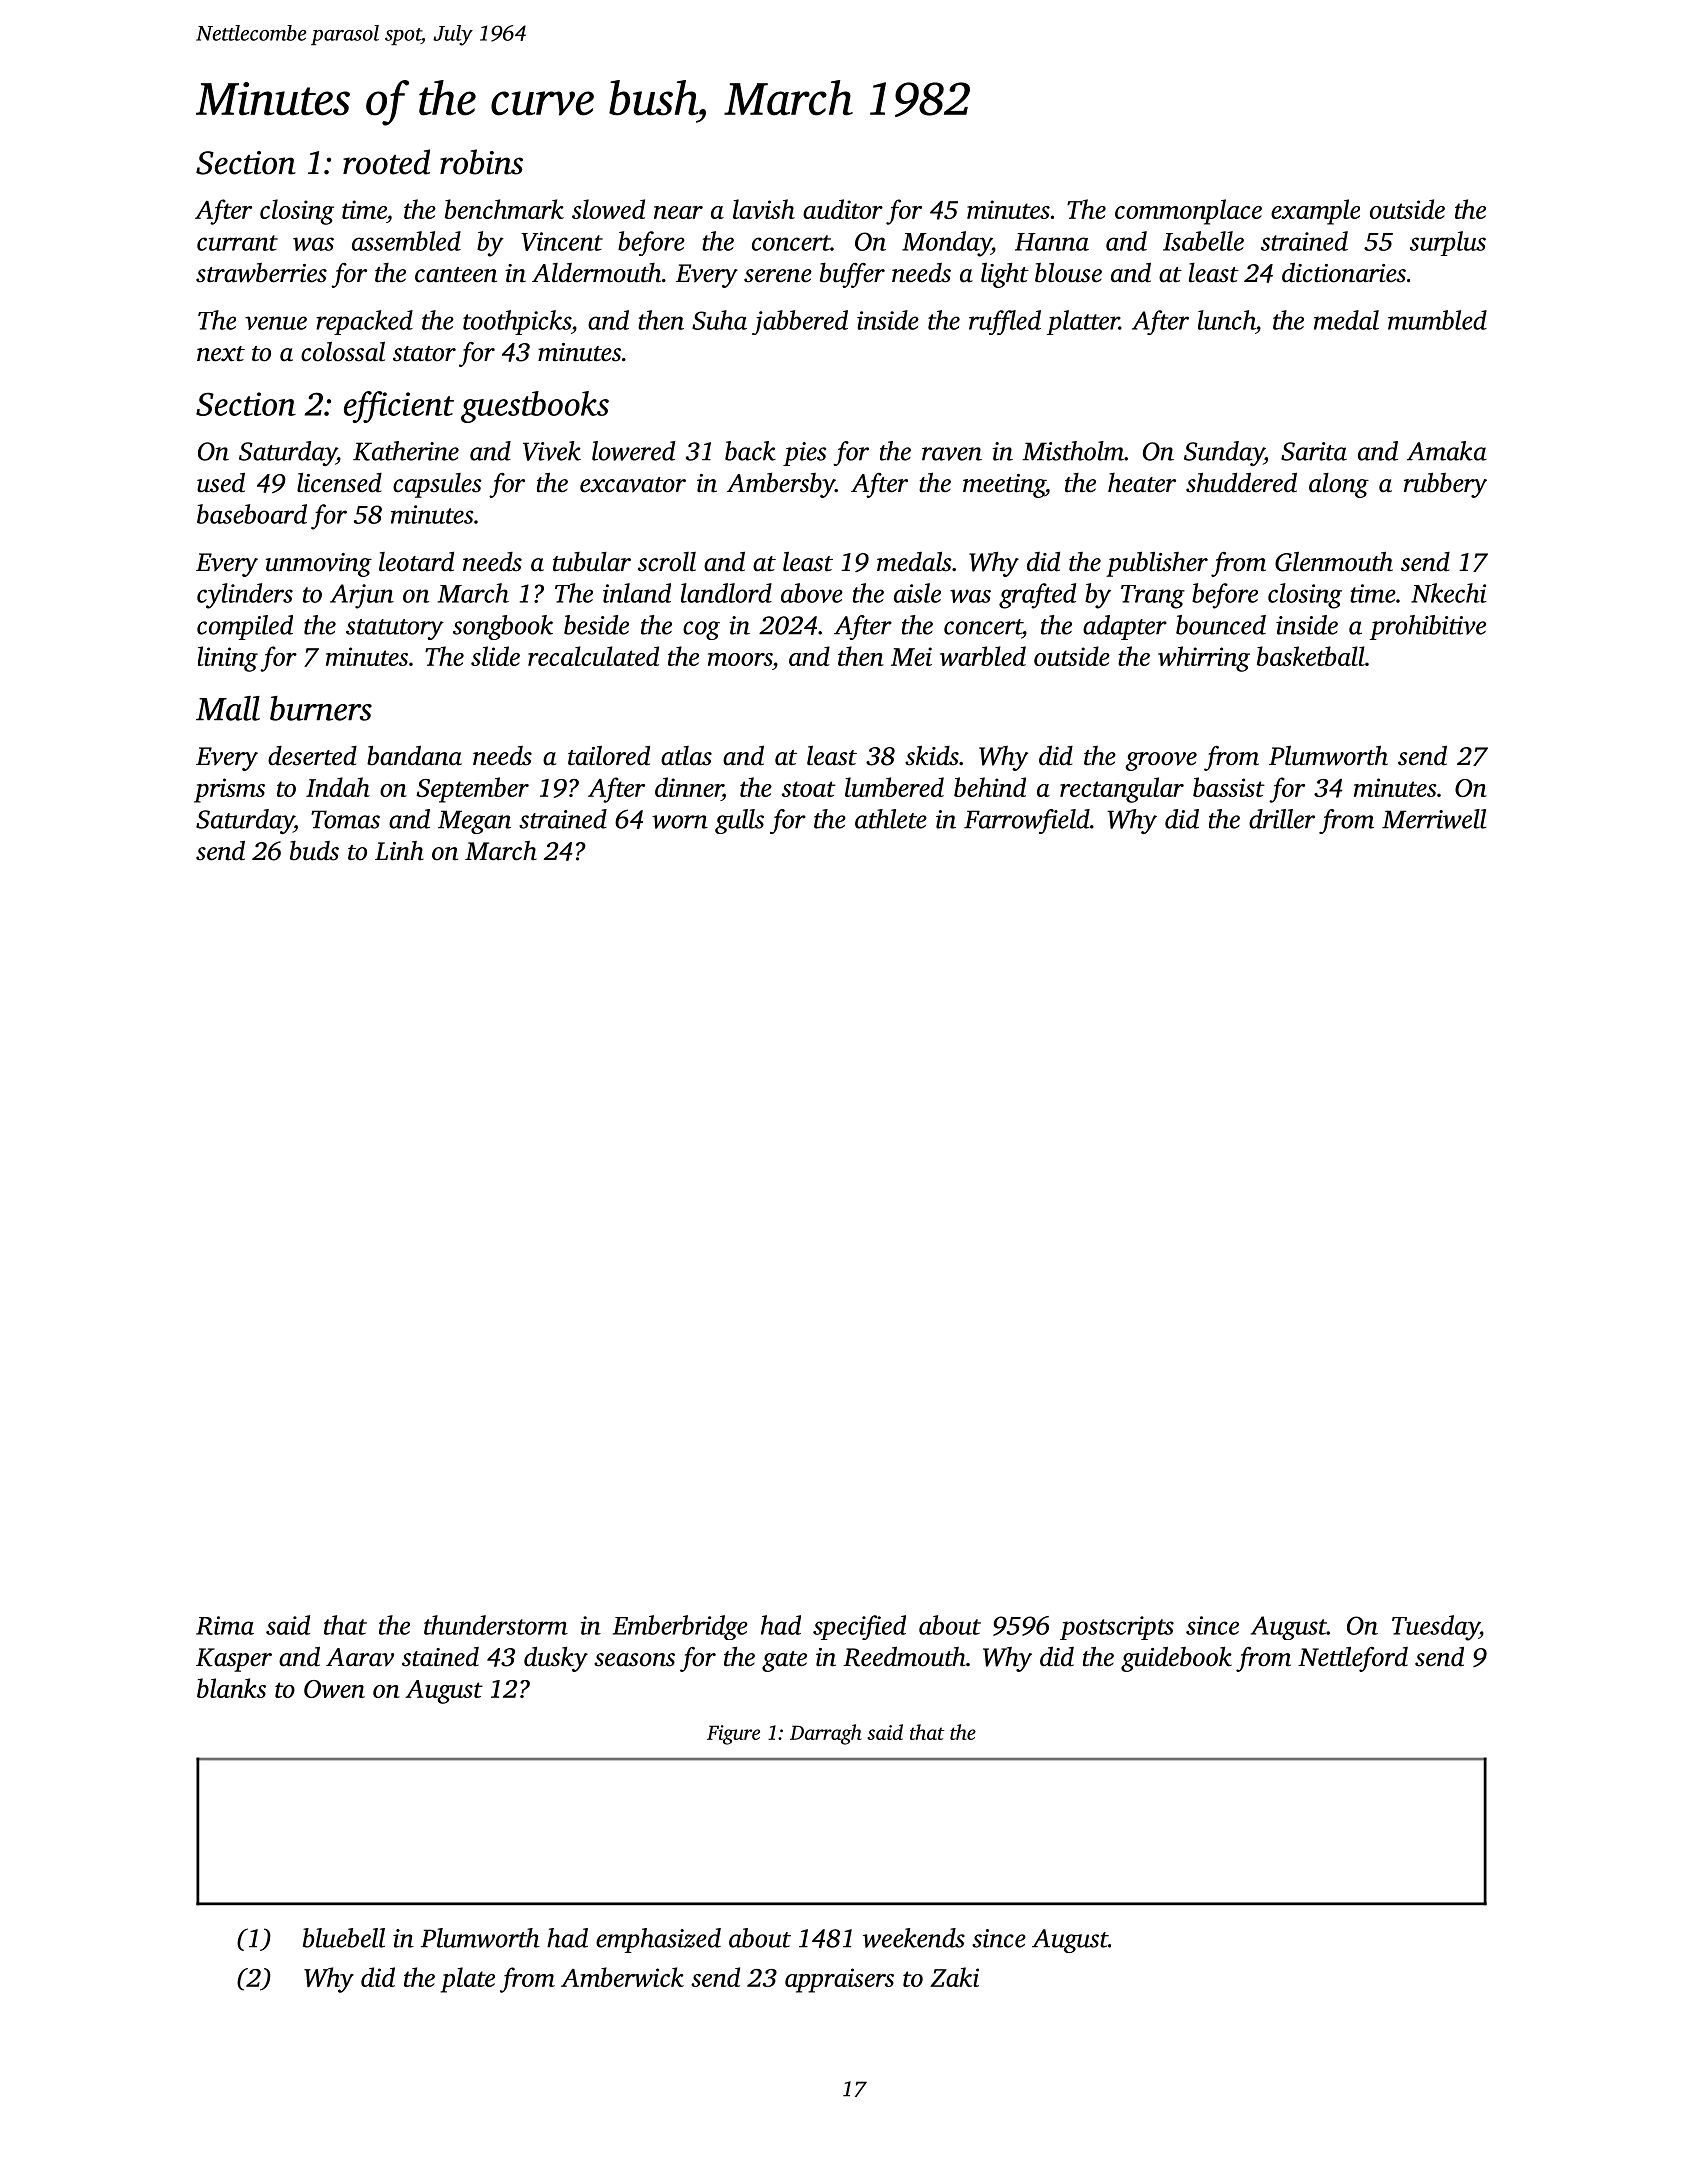 This document has height=2178, width=1683. What do you see at coordinates (556, 1659) in the document?
I see `dusky` at bounding box center [556, 1659].
